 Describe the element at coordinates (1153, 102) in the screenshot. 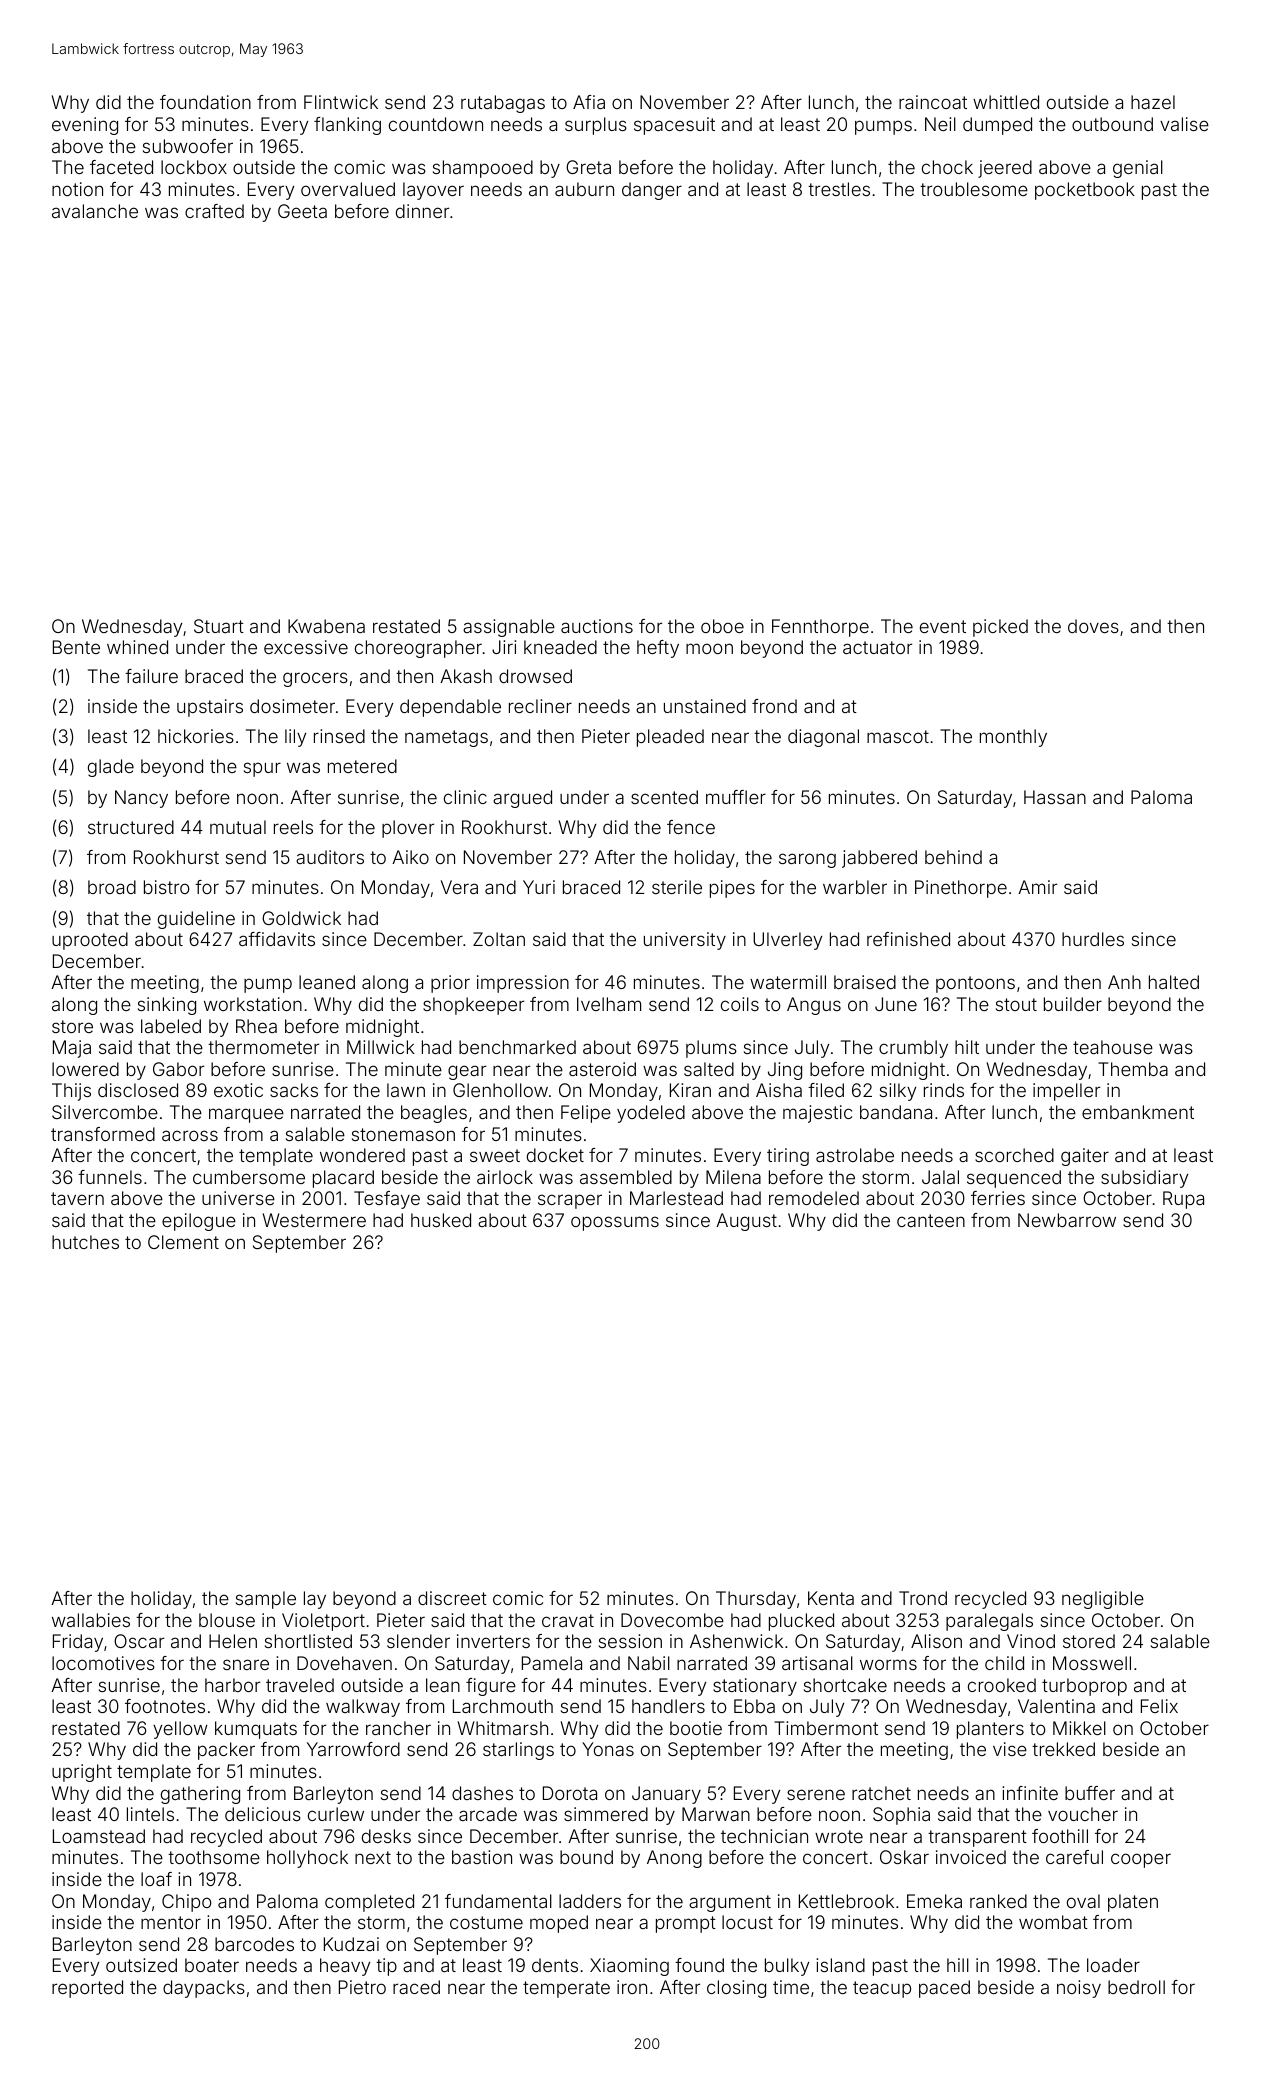

I see `hazel` at that location.
